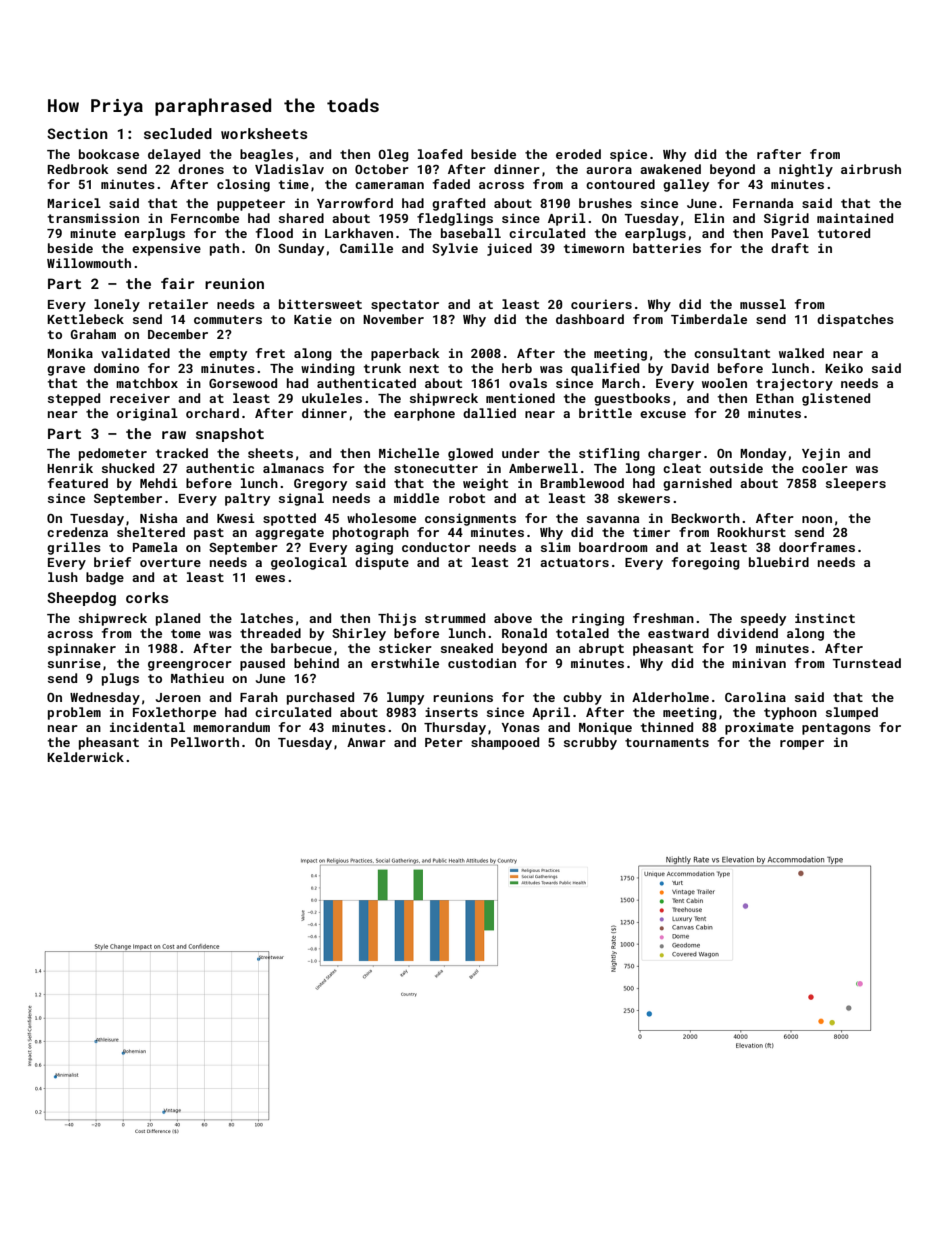  Describe the element at coordinates (440, 154) in the page. I see `loafed` at that location.
